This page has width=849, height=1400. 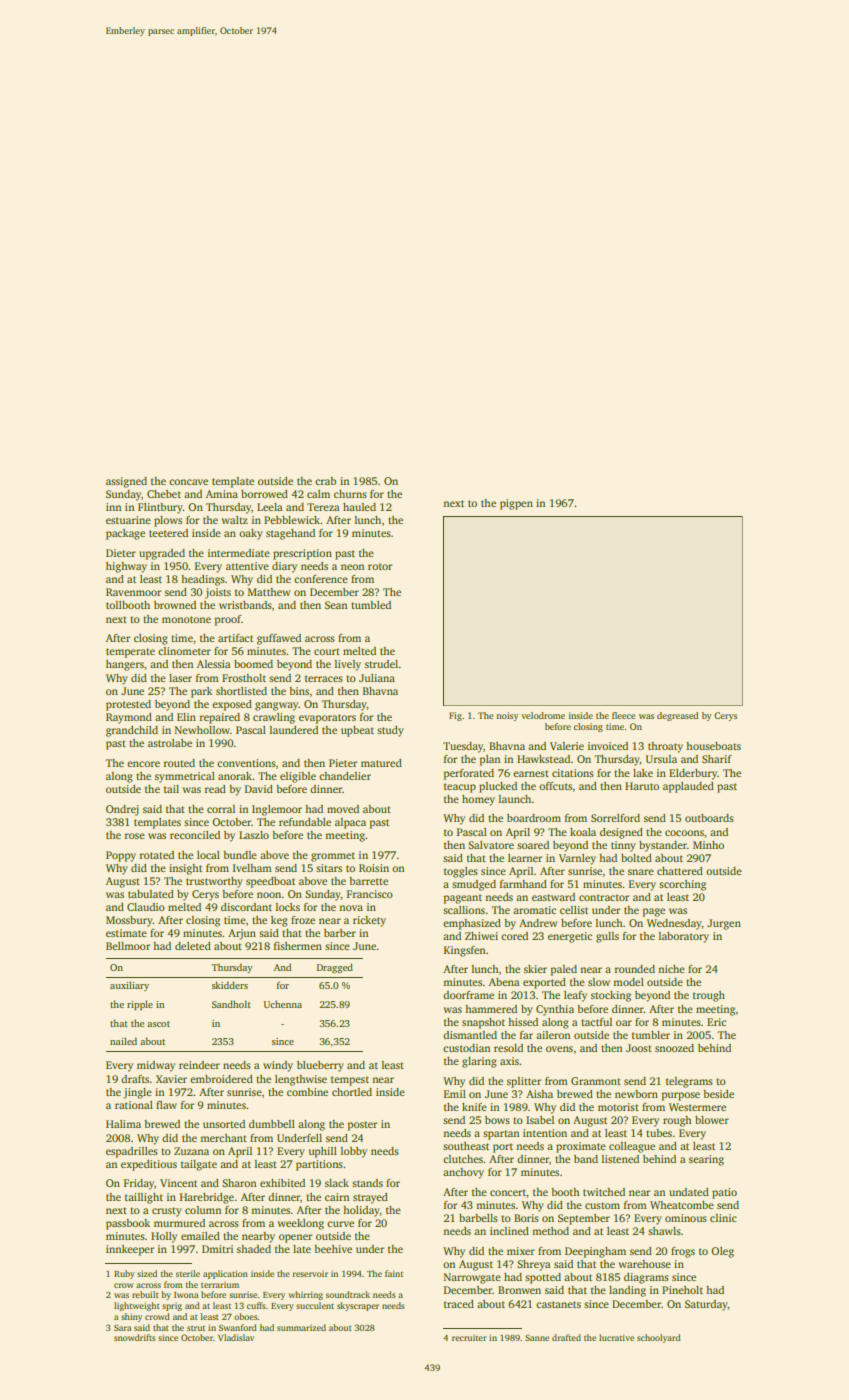 I want to click on recruiter, so click(x=469, y=1337).
